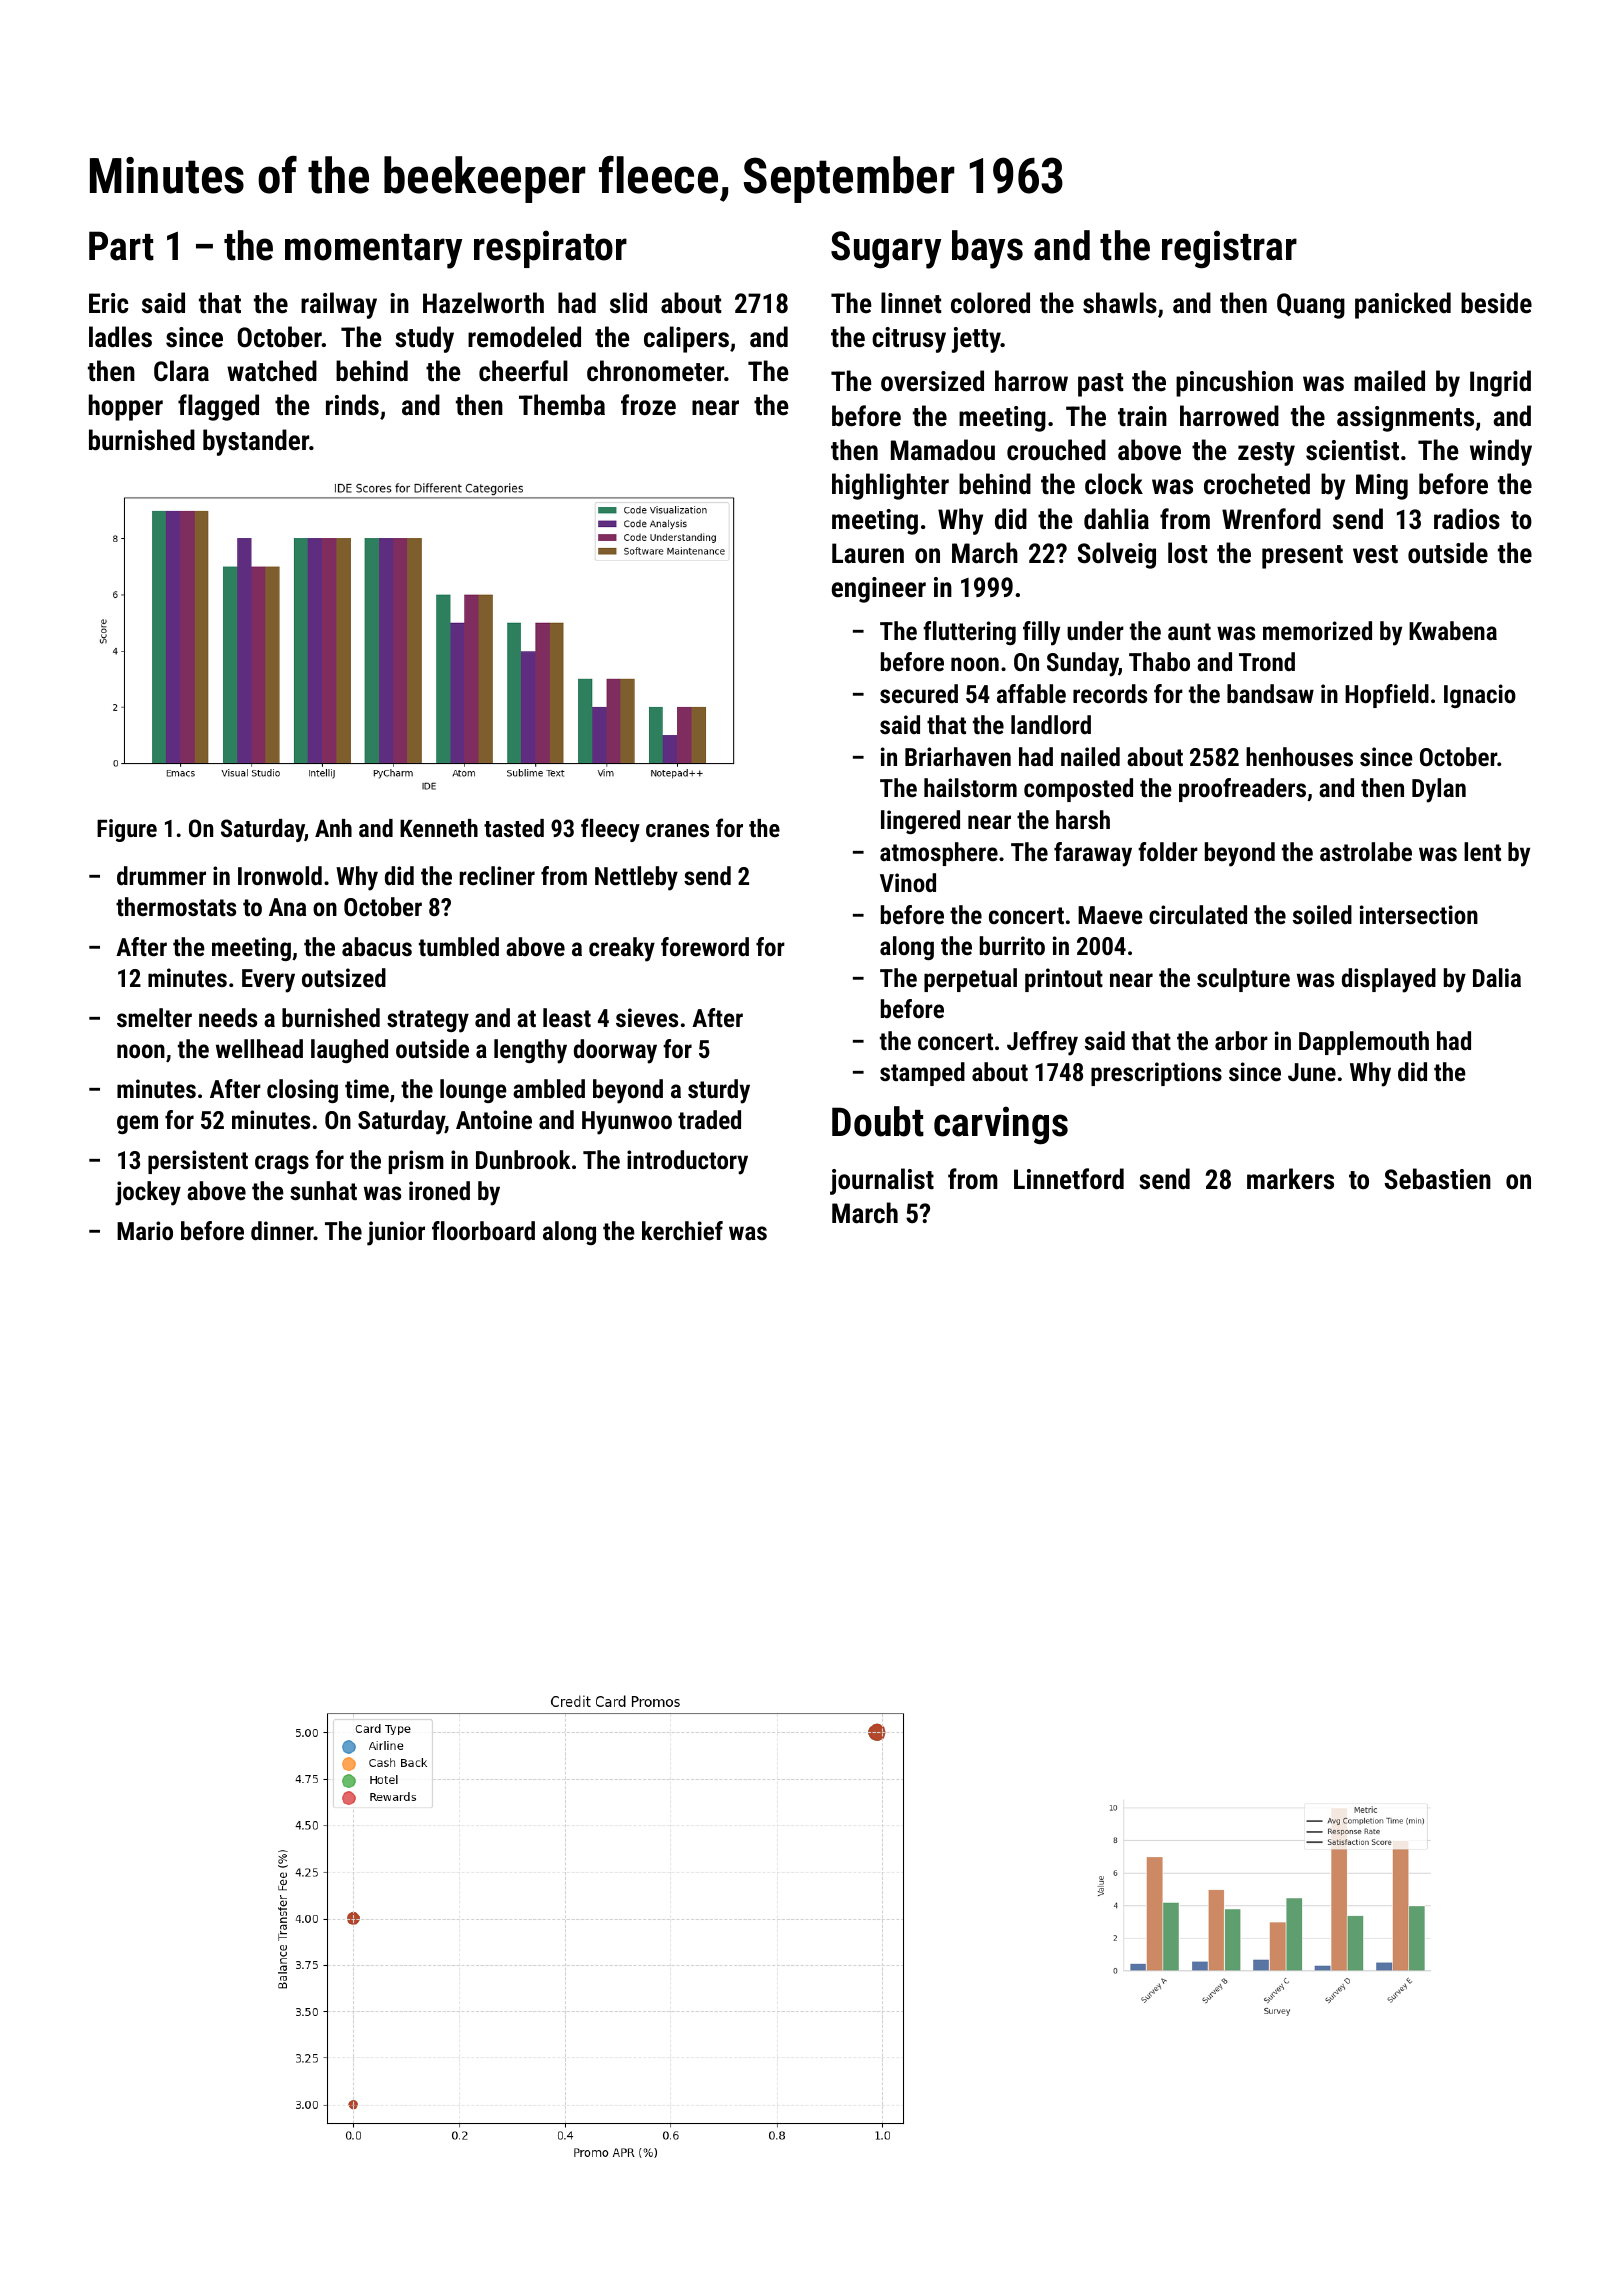 The width and height of the image is (1620, 2292). I want to click on lengthy, so click(530, 1051).
